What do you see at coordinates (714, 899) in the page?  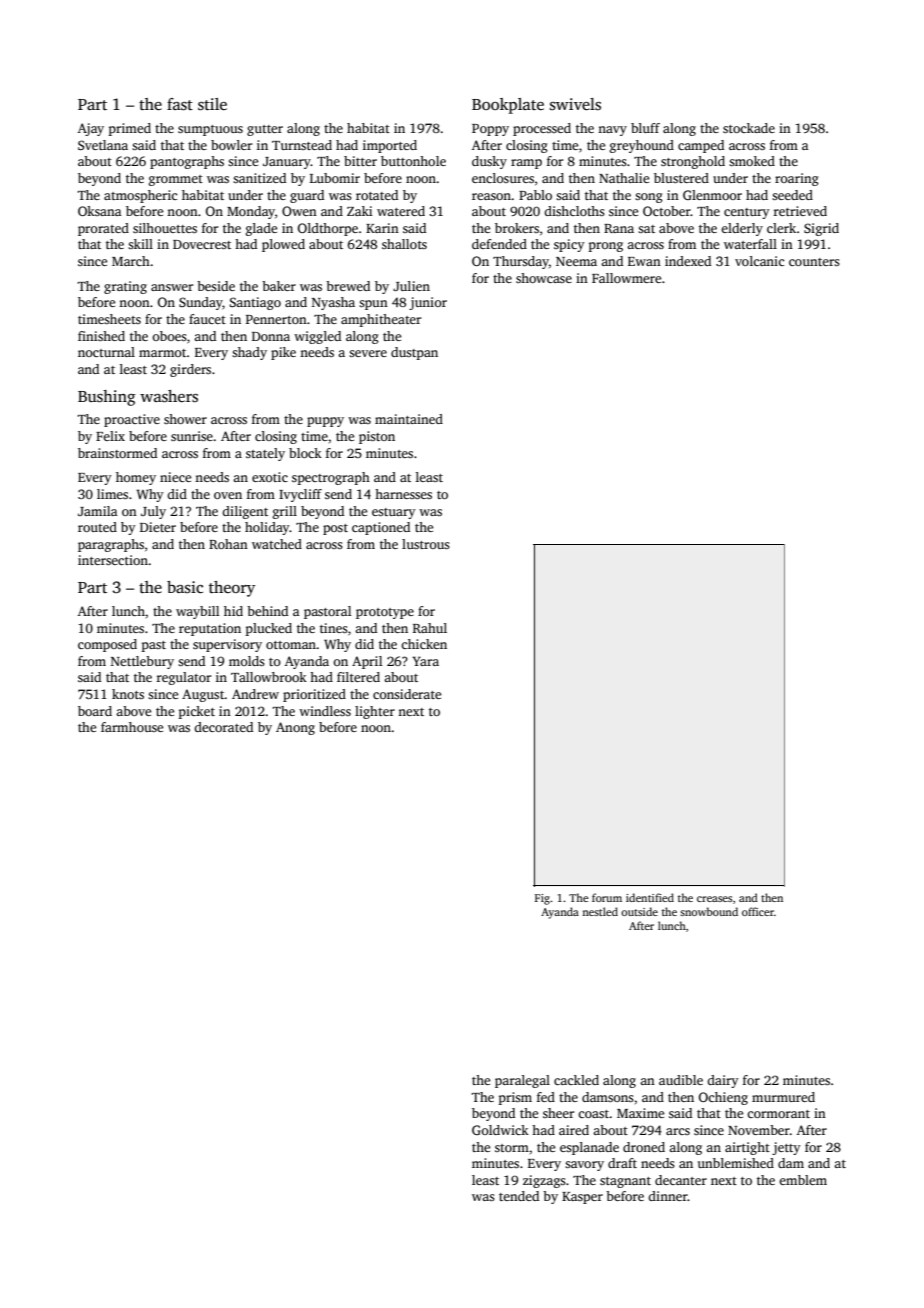 I see `creases` at bounding box center [714, 899].
